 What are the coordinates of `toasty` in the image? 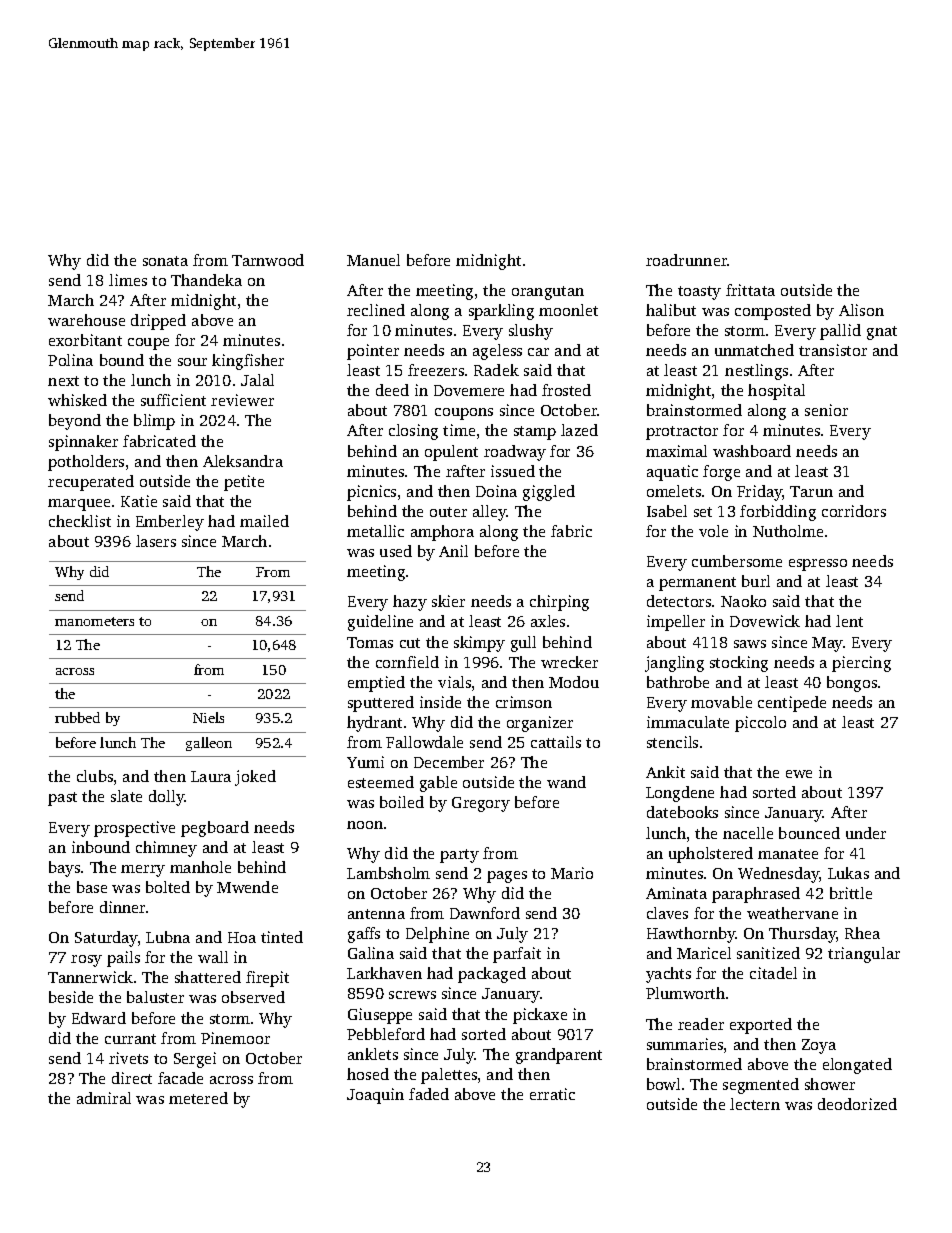 It's located at (699, 293).
